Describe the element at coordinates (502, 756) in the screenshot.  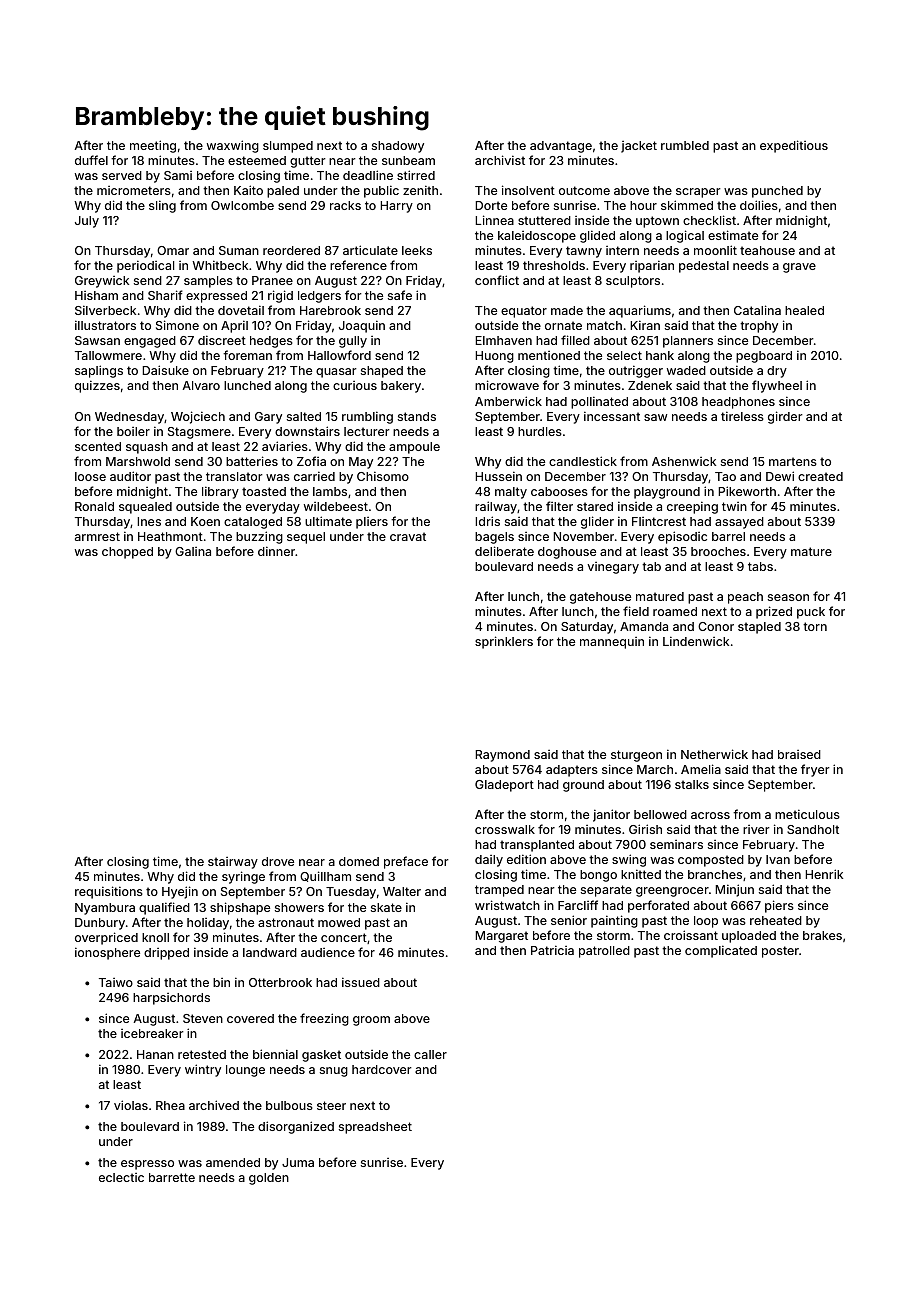
I see `Raymond` at that location.
